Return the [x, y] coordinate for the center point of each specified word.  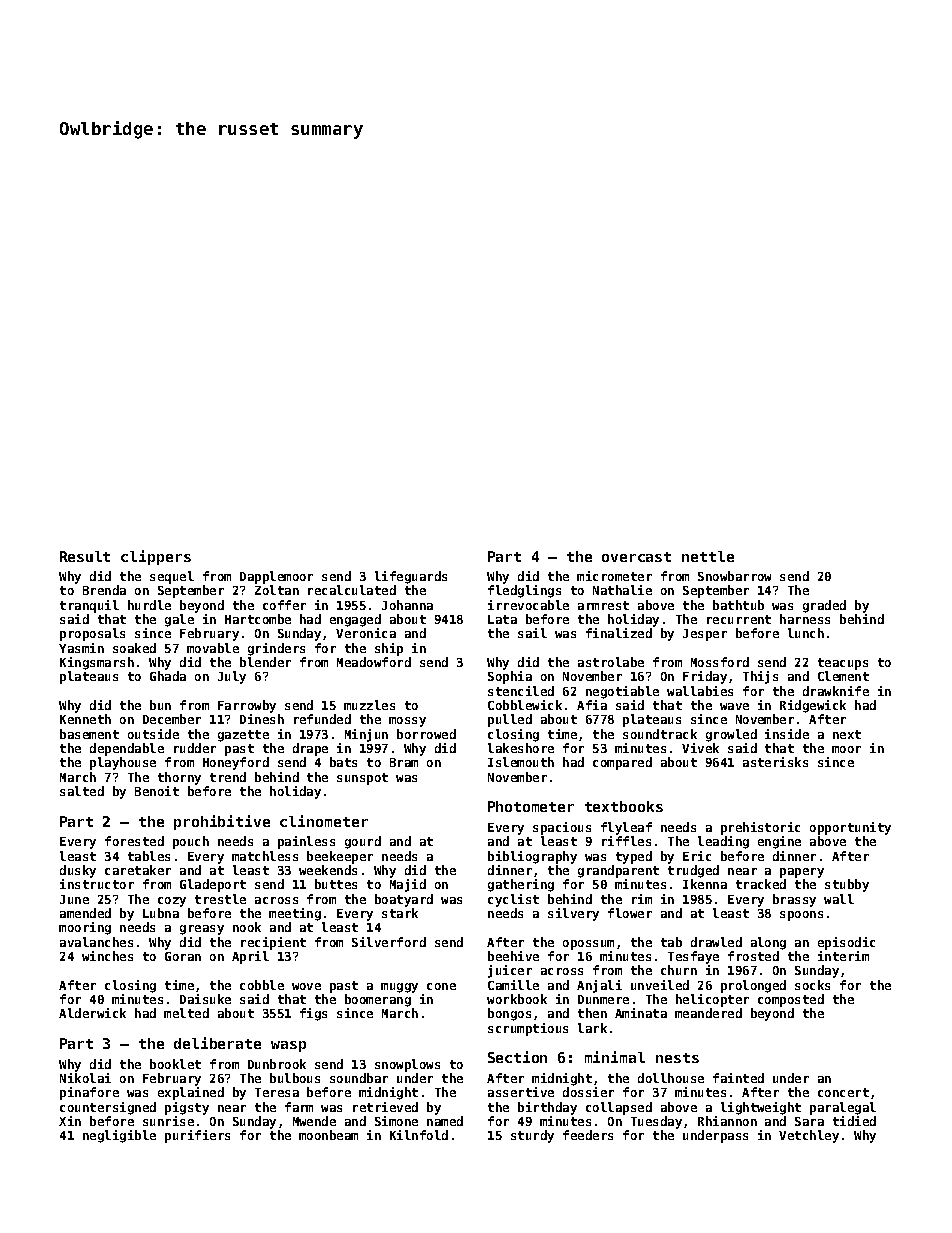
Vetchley [809, 1136]
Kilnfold [419, 1135]
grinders [276, 649]
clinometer [324, 821]
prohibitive [222, 822]
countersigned [108, 1108]
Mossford [720, 662]
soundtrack [660, 734]
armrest [603, 605]
